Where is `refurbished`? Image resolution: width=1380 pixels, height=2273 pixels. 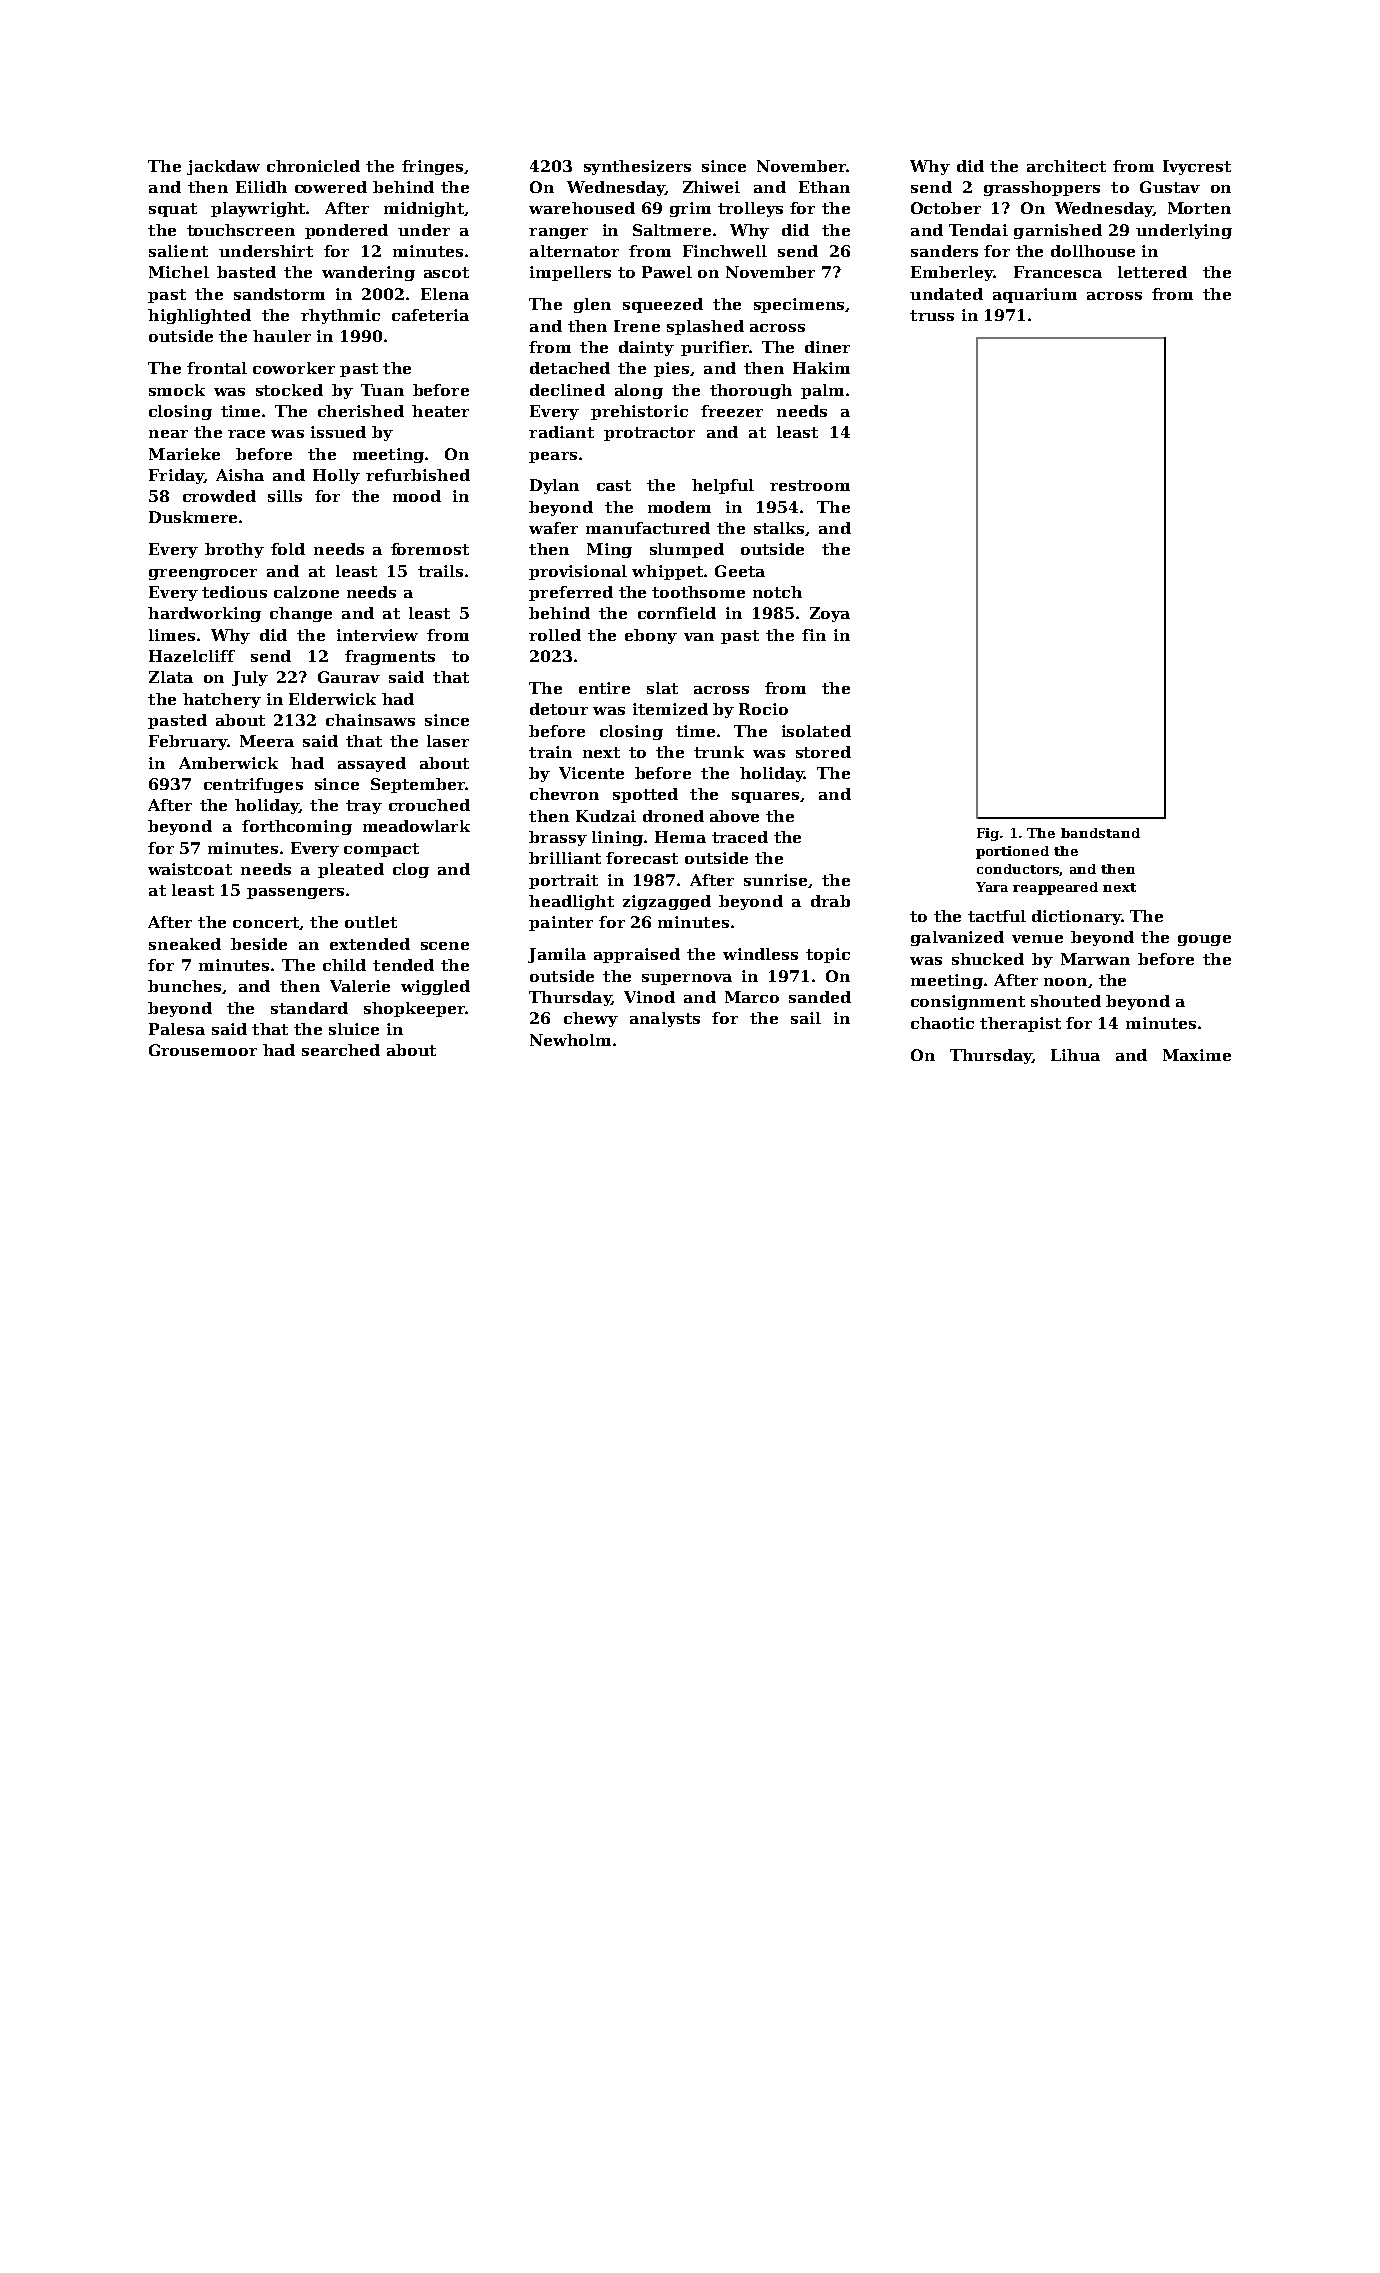
refurbished is located at coordinates (418, 475).
